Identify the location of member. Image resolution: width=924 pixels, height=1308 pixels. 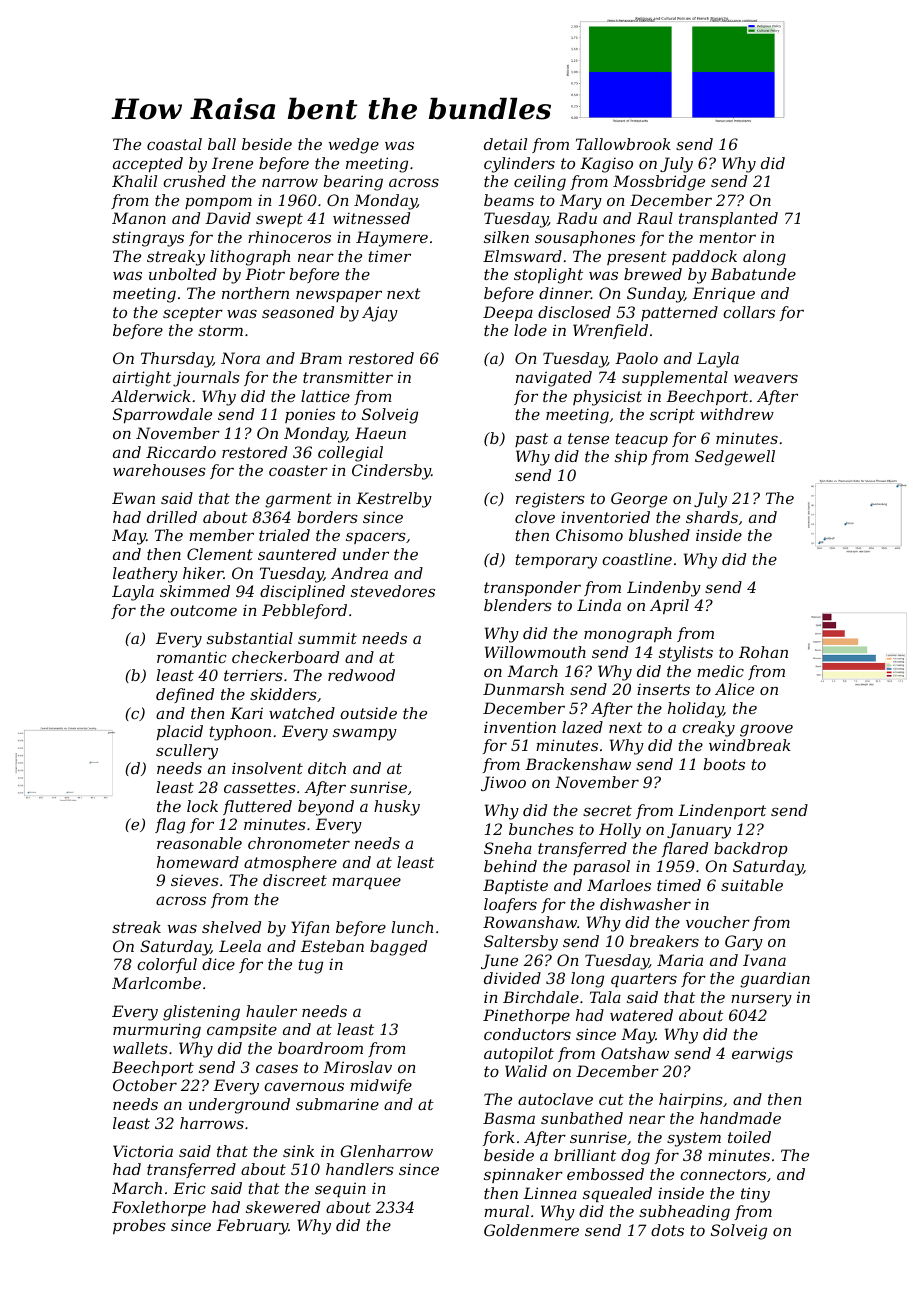
(221, 535).
